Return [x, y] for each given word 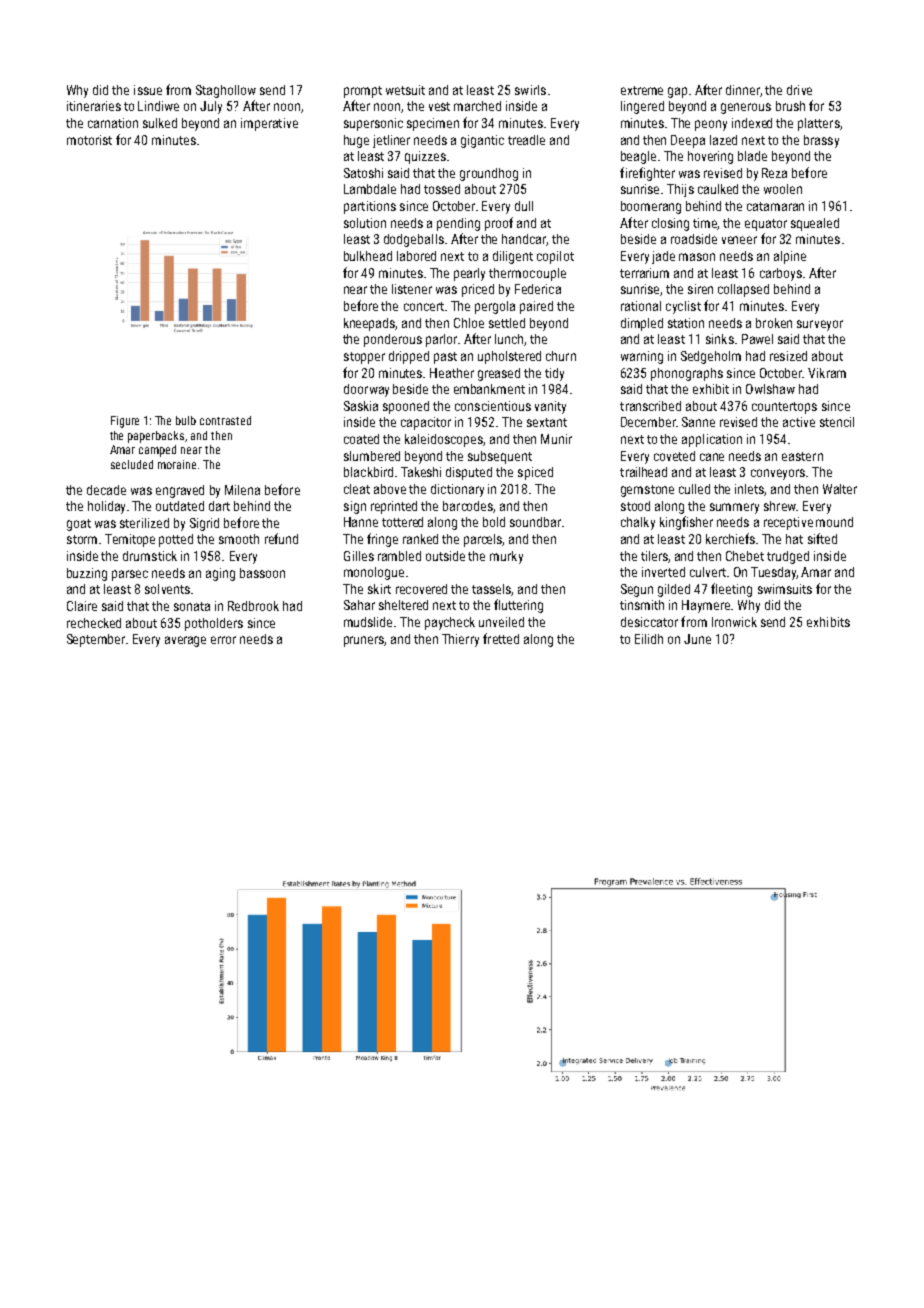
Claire [82, 606]
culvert [708, 572]
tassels [492, 590]
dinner [743, 90]
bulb [186, 420]
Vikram [827, 373]
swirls [530, 90]
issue [148, 90]
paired [536, 307]
